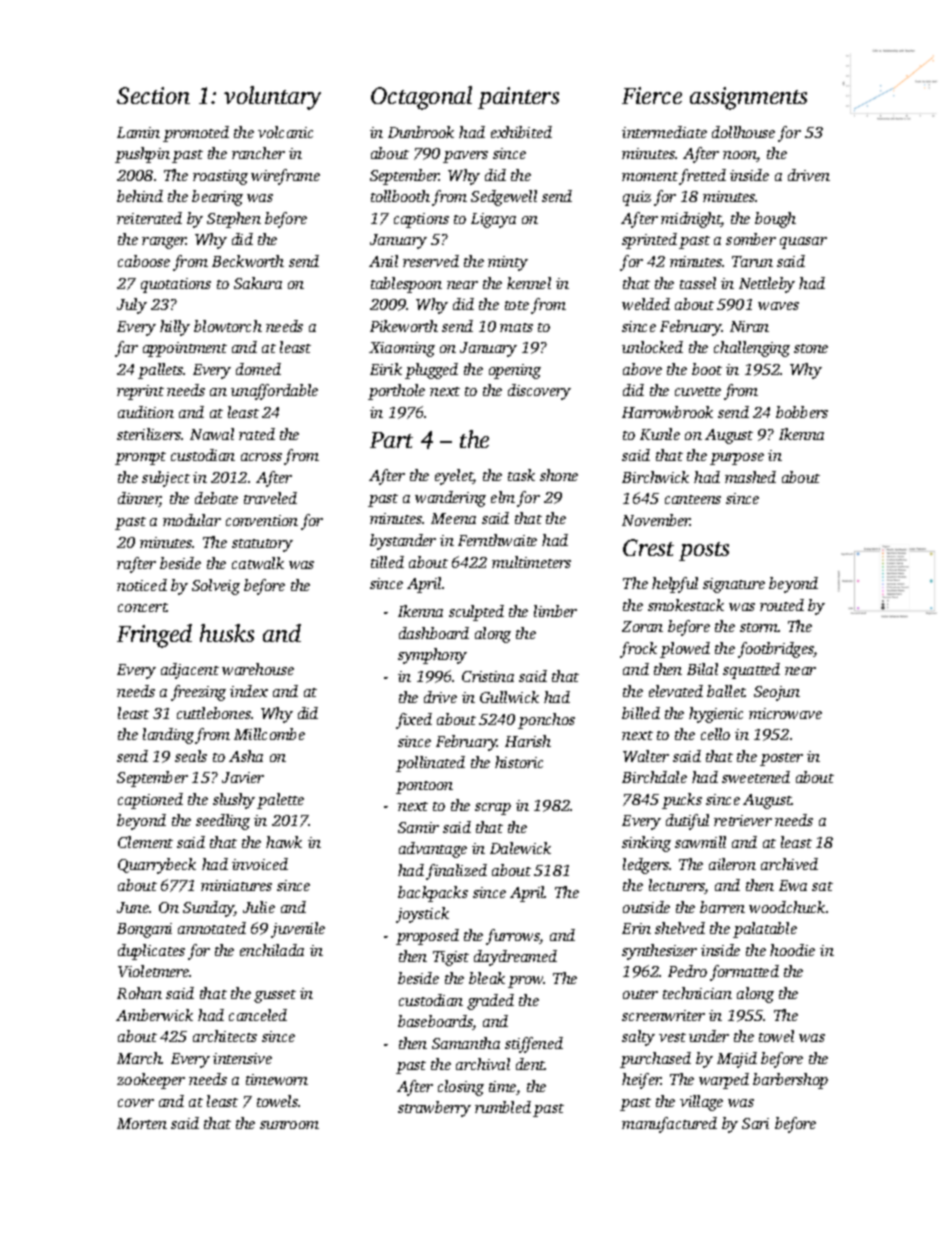 This image has height=1233, width=952. I want to click on tilled, so click(387, 562).
